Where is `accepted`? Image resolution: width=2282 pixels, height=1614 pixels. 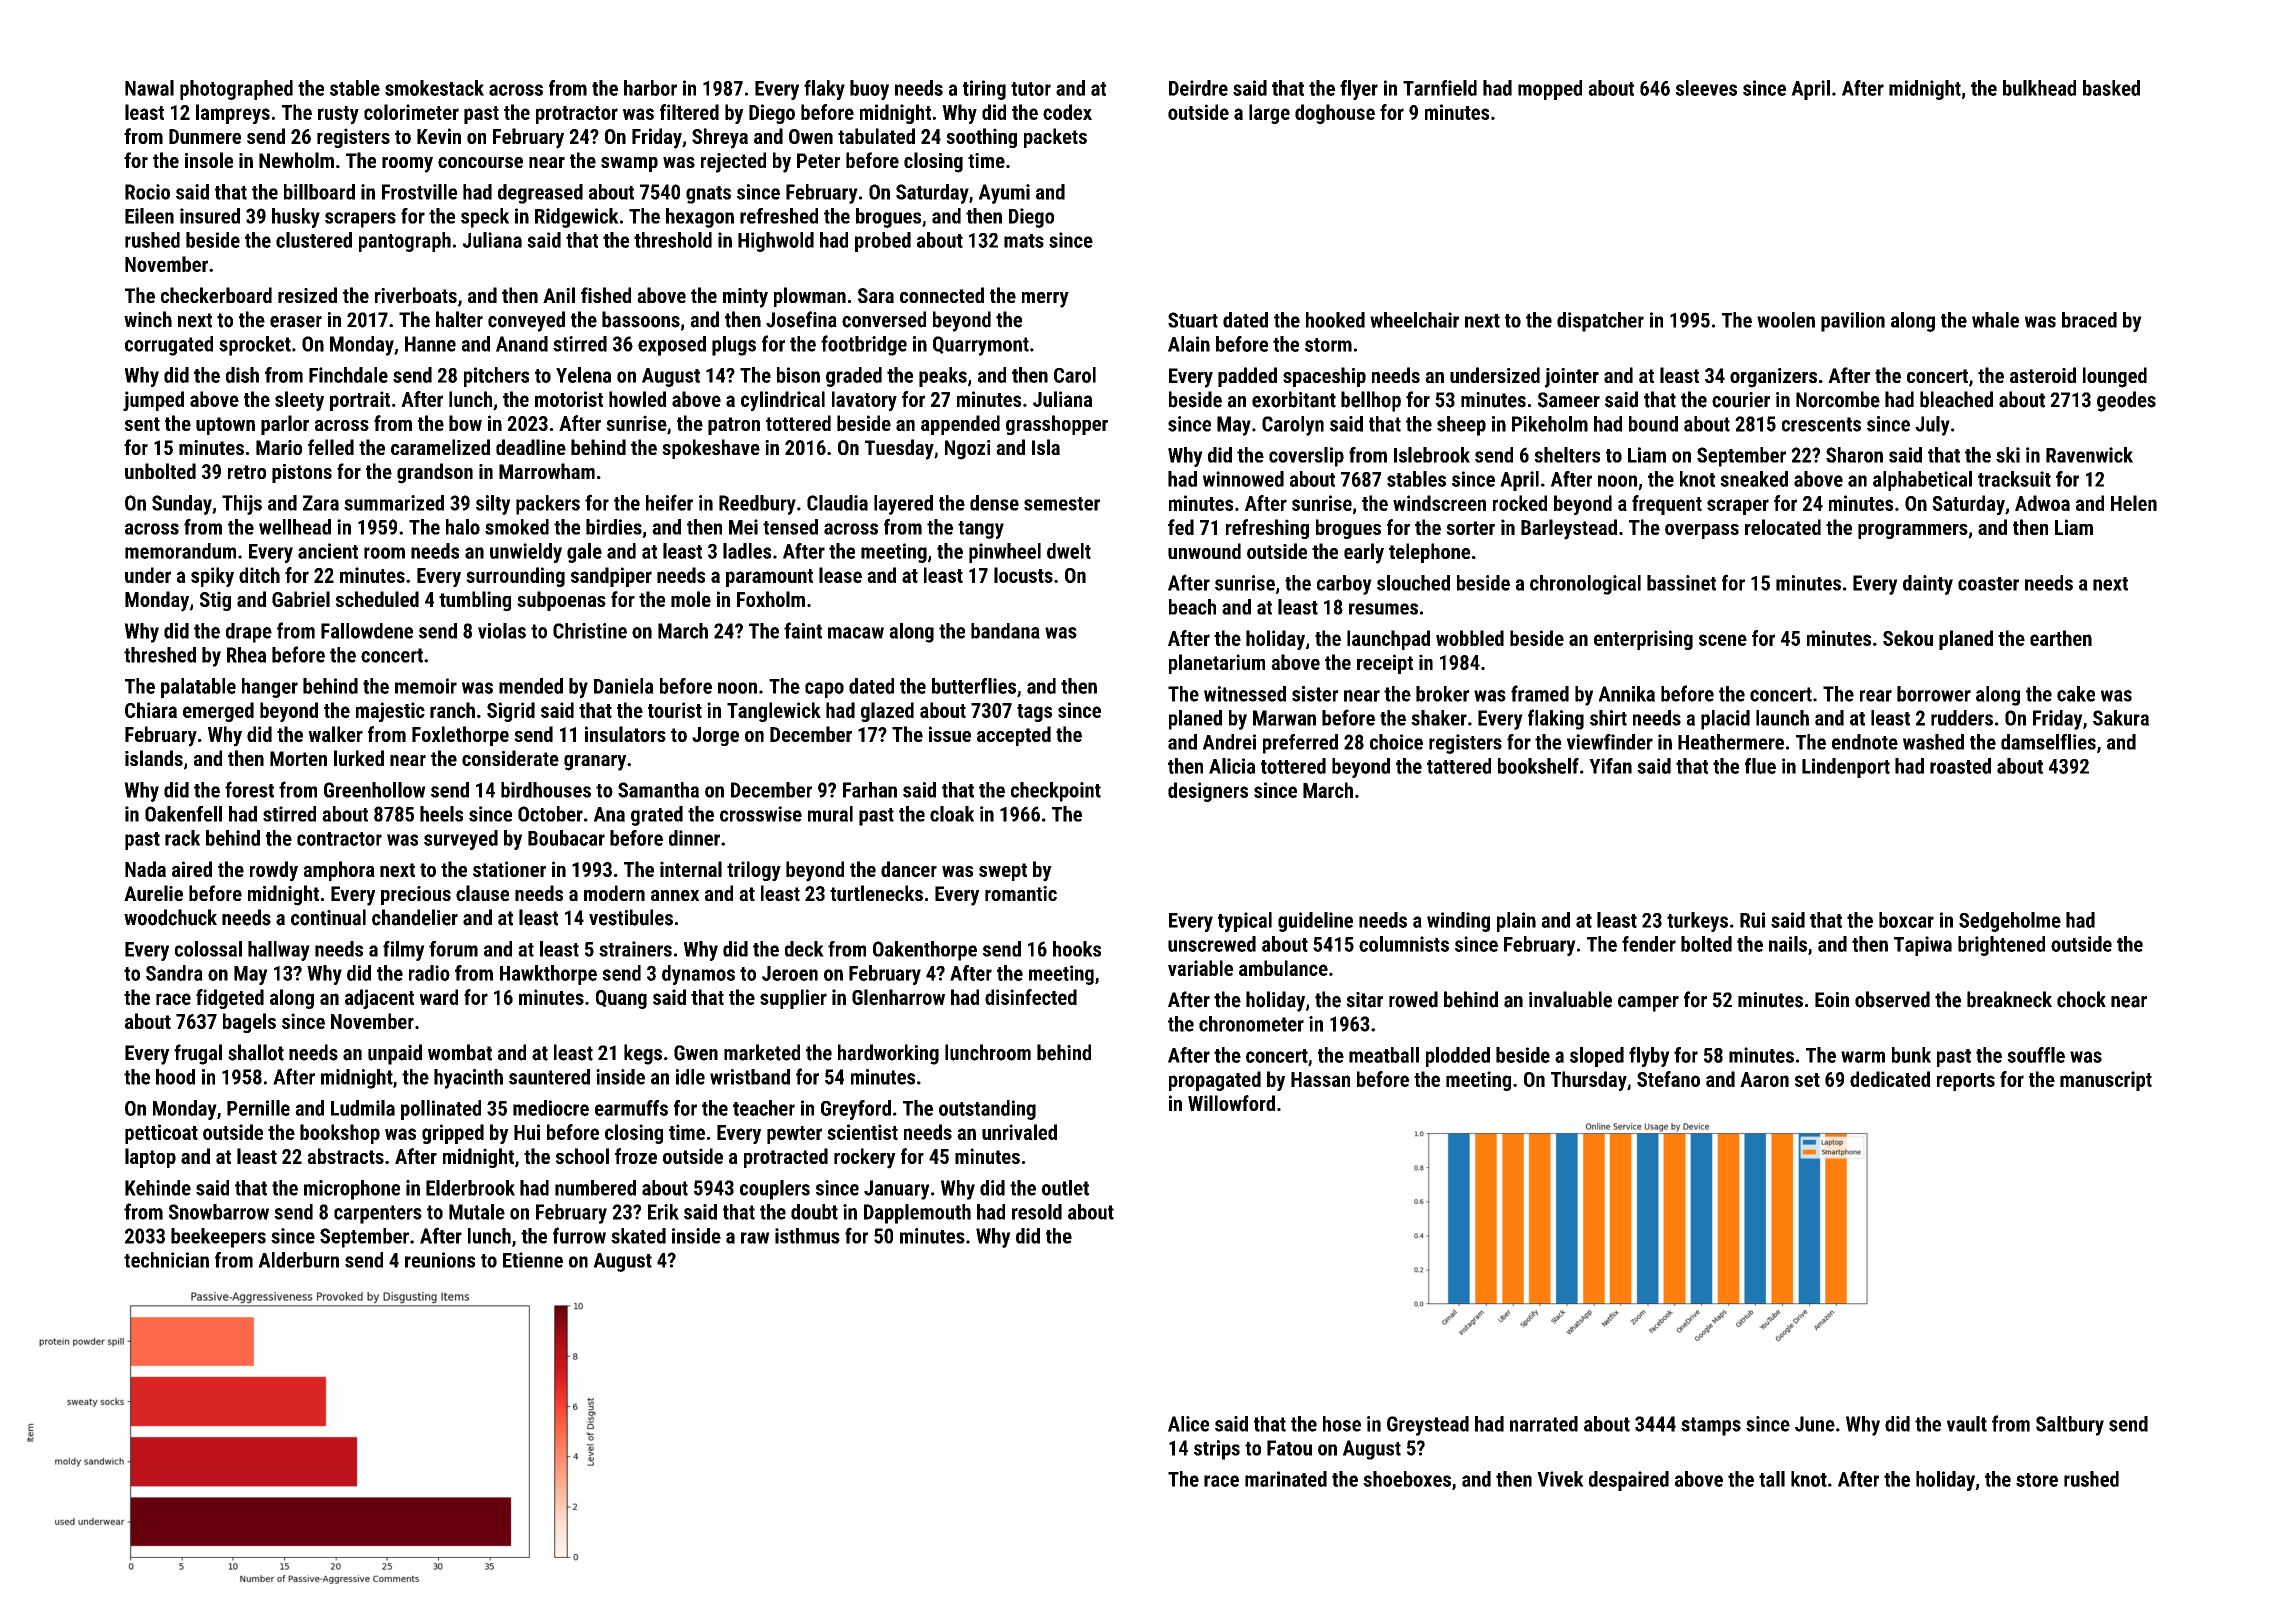
accepted is located at coordinates (1014, 736).
